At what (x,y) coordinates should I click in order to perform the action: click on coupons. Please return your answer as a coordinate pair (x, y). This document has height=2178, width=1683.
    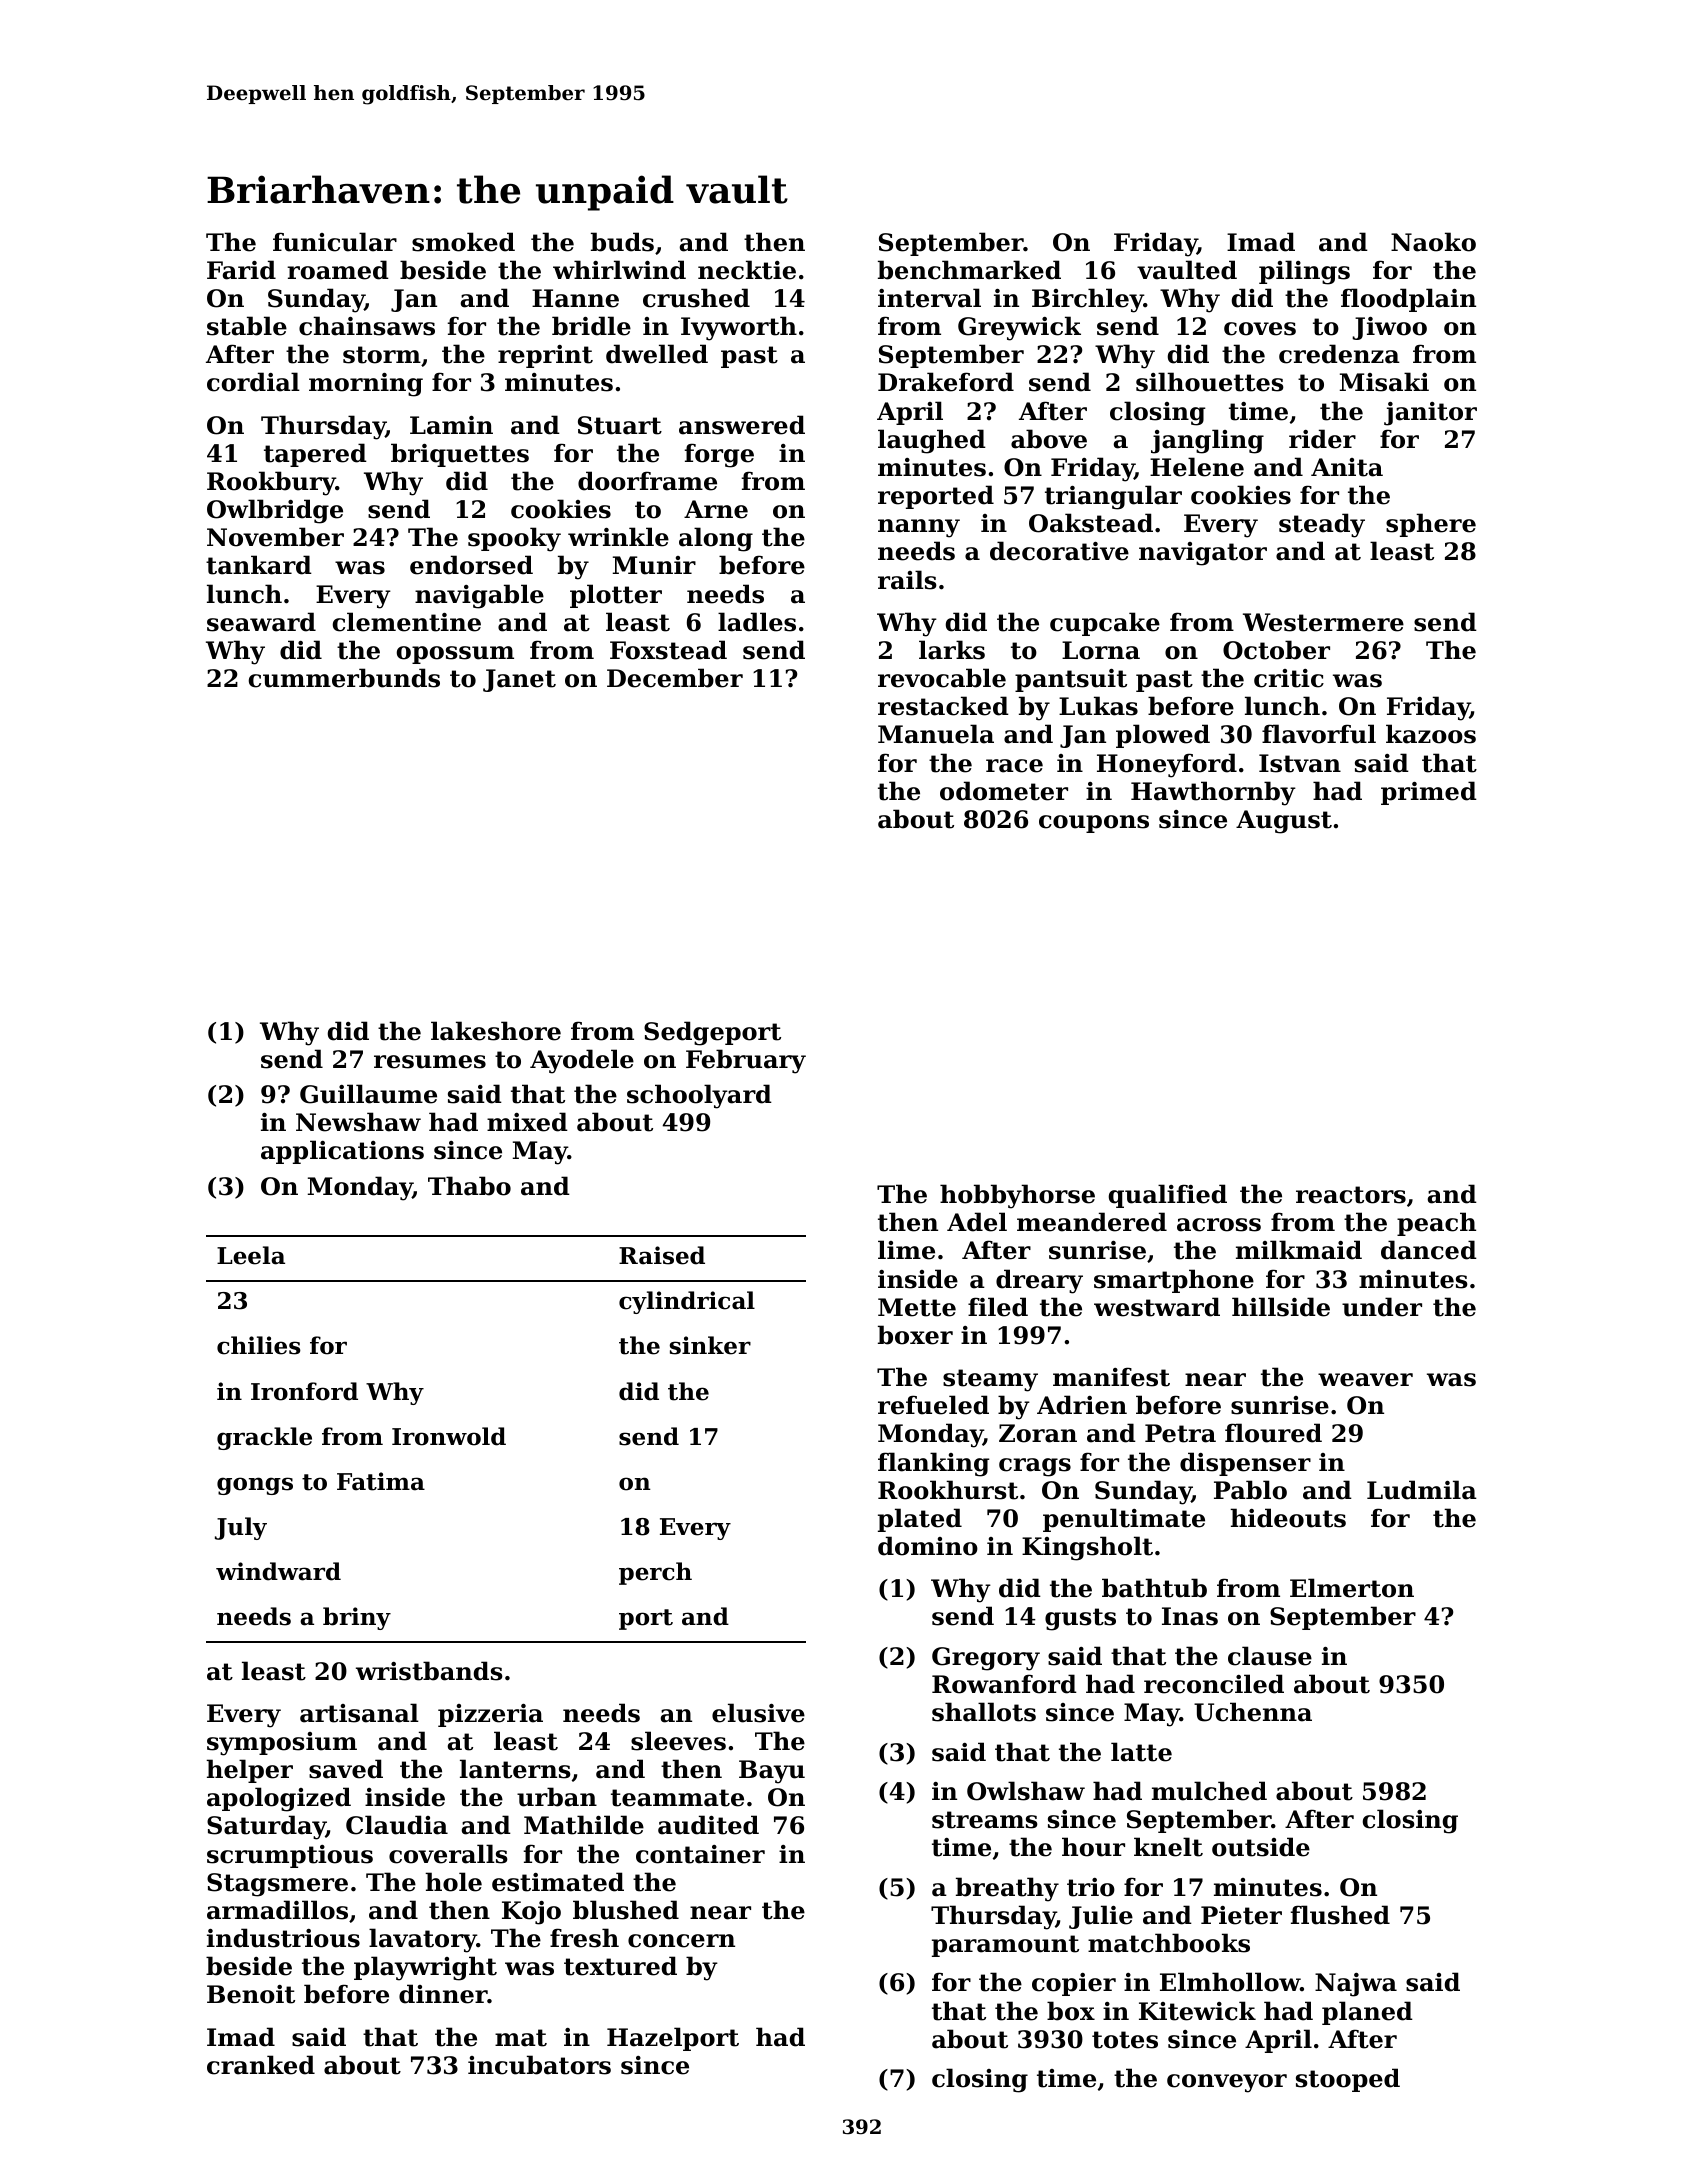
    Looking at the image, I should click on (1094, 824).
